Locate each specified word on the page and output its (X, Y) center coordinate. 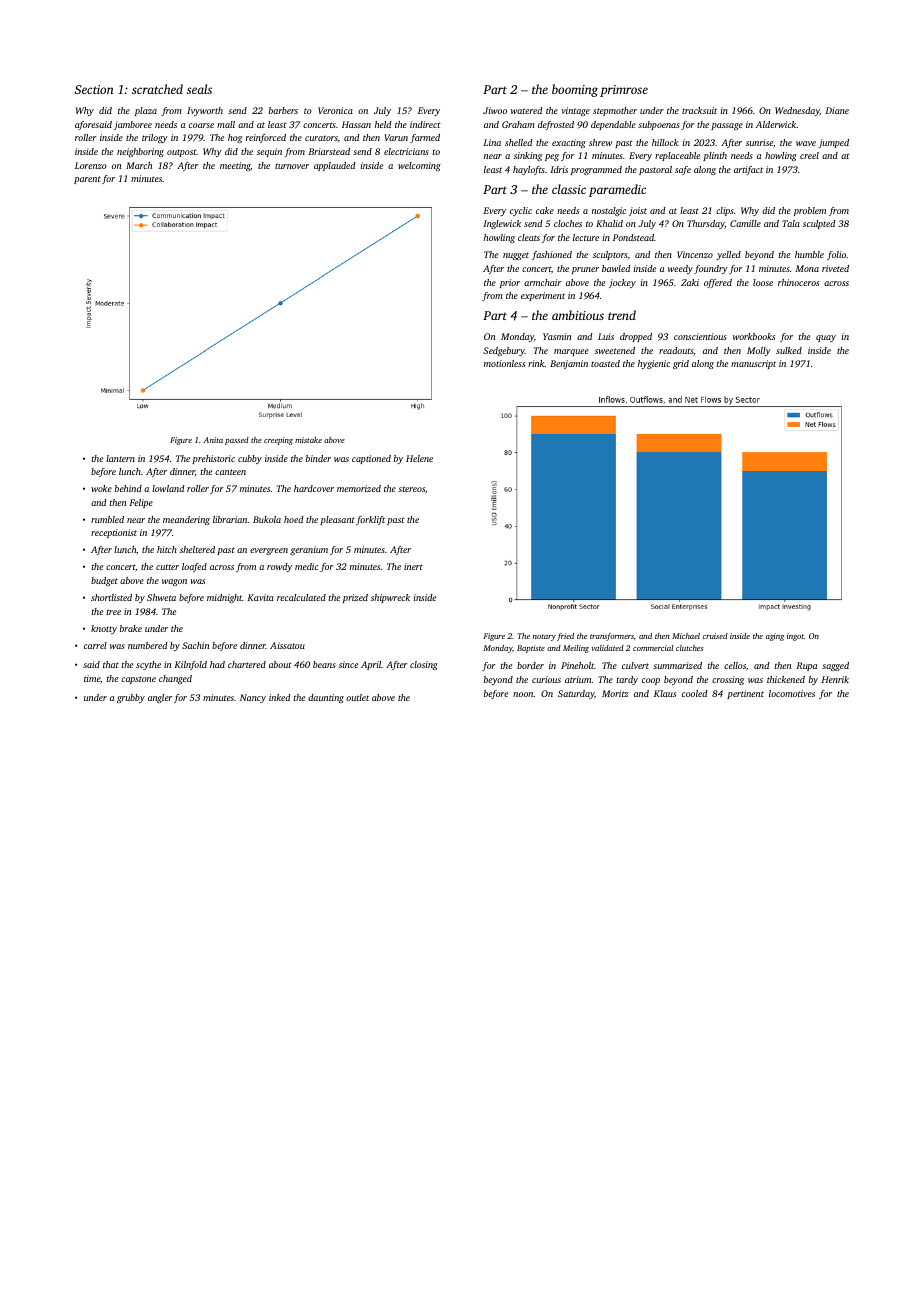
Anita (213, 440)
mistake (308, 440)
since (348, 664)
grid (681, 364)
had (217, 664)
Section (94, 89)
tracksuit (699, 110)
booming (575, 90)
